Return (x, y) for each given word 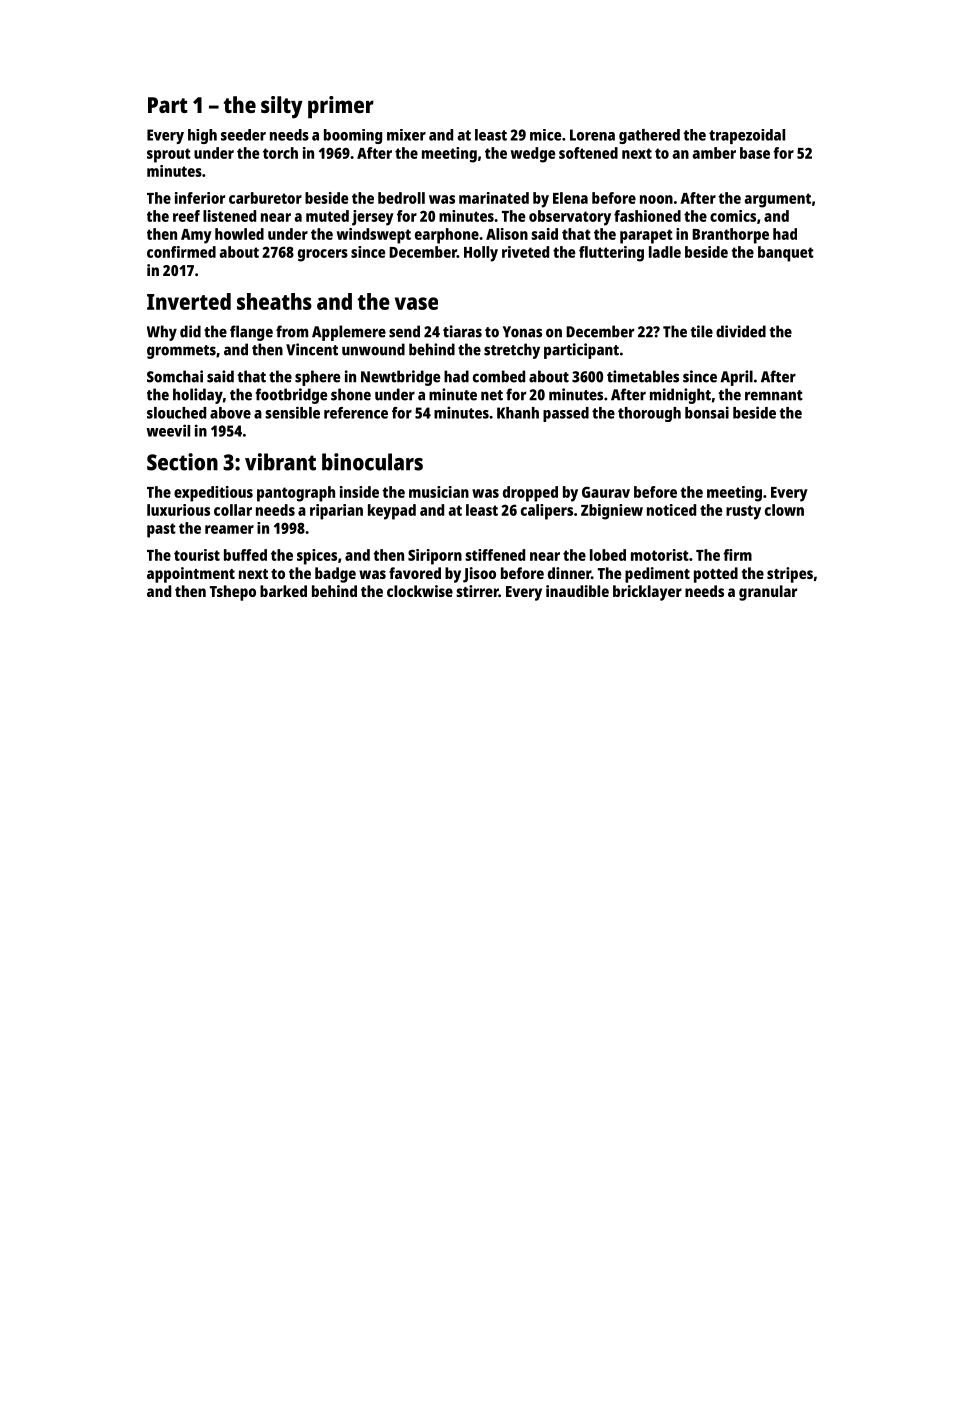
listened (229, 216)
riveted (525, 252)
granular (768, 593)
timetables (643, 376)
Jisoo (479, 575)
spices (317, 557)
